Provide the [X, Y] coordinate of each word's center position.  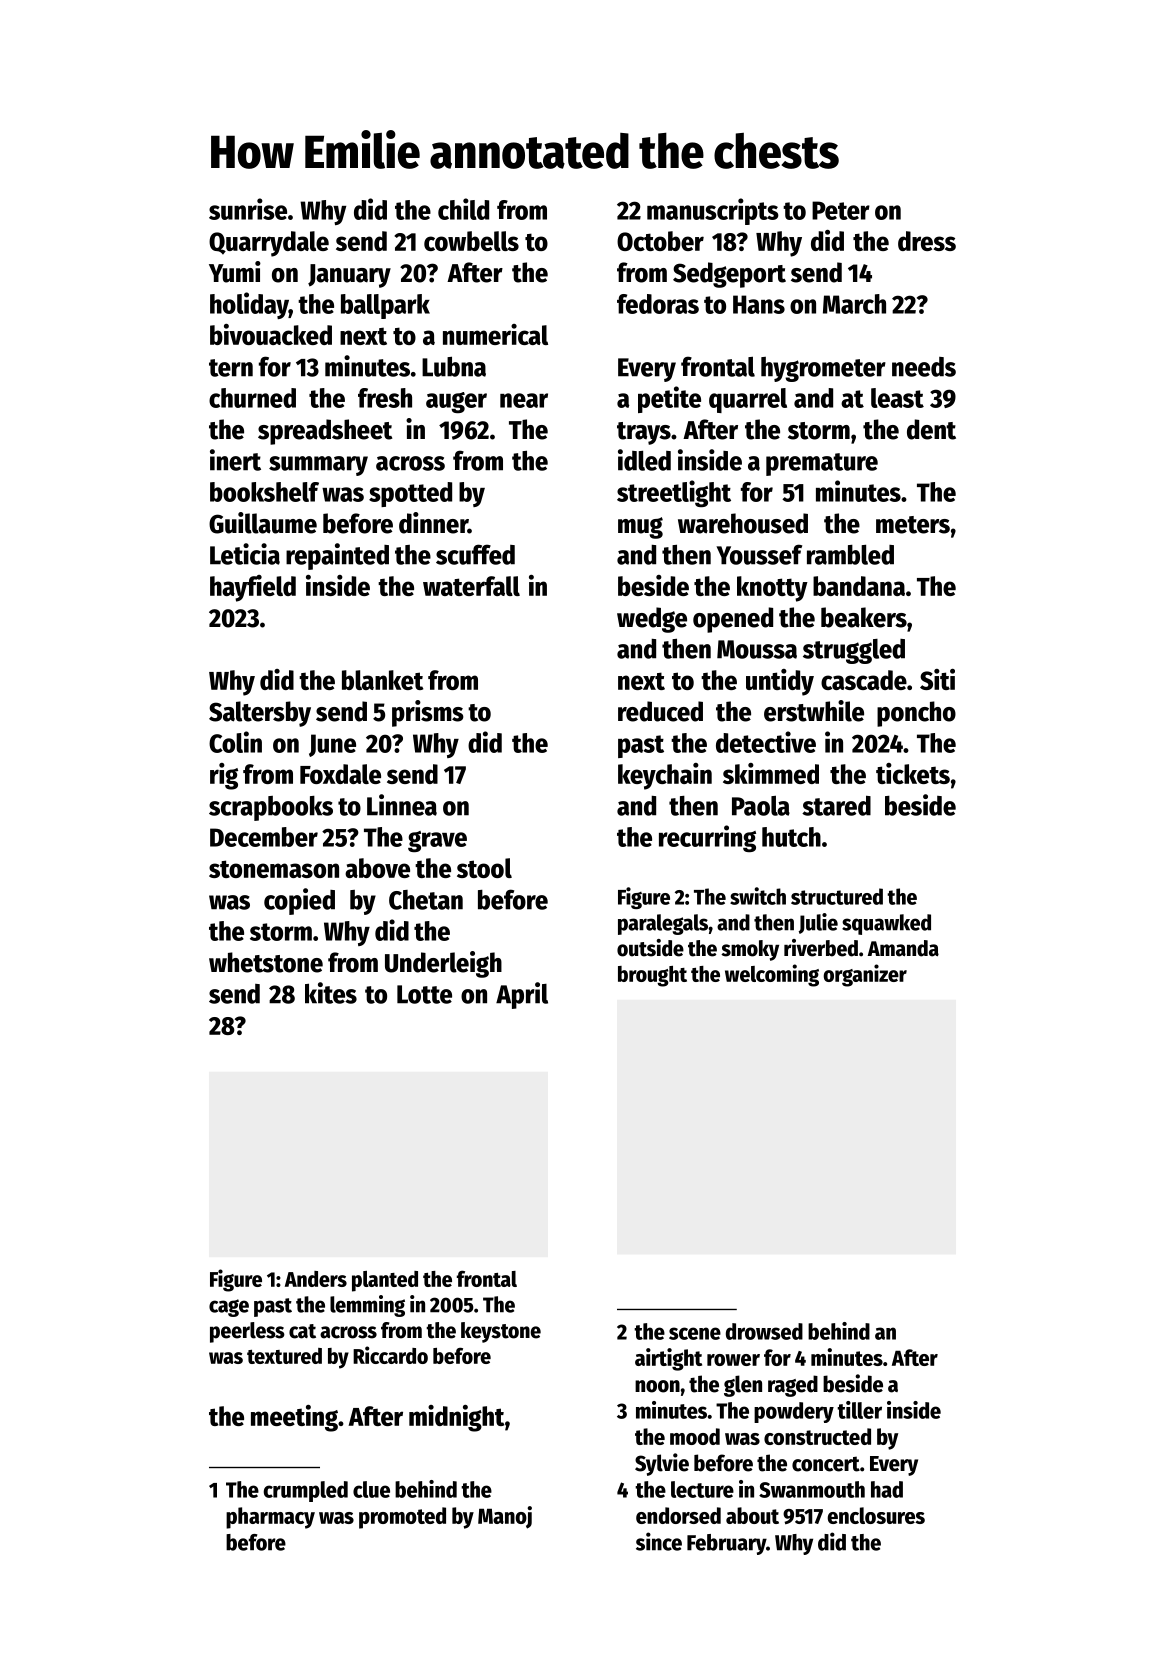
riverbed [821, 948]
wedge [652, 620]
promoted [402, 1518]
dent [931, 429]
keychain [665, 776]
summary [318, 466]
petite [669, 399]
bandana [859, 586]
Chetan [426, 900]
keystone [501, 1332]
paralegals [663, 924]
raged [793, 1386]
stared [836, 805]
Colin [235, 742]
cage [229, 1308]
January [349, 276]
